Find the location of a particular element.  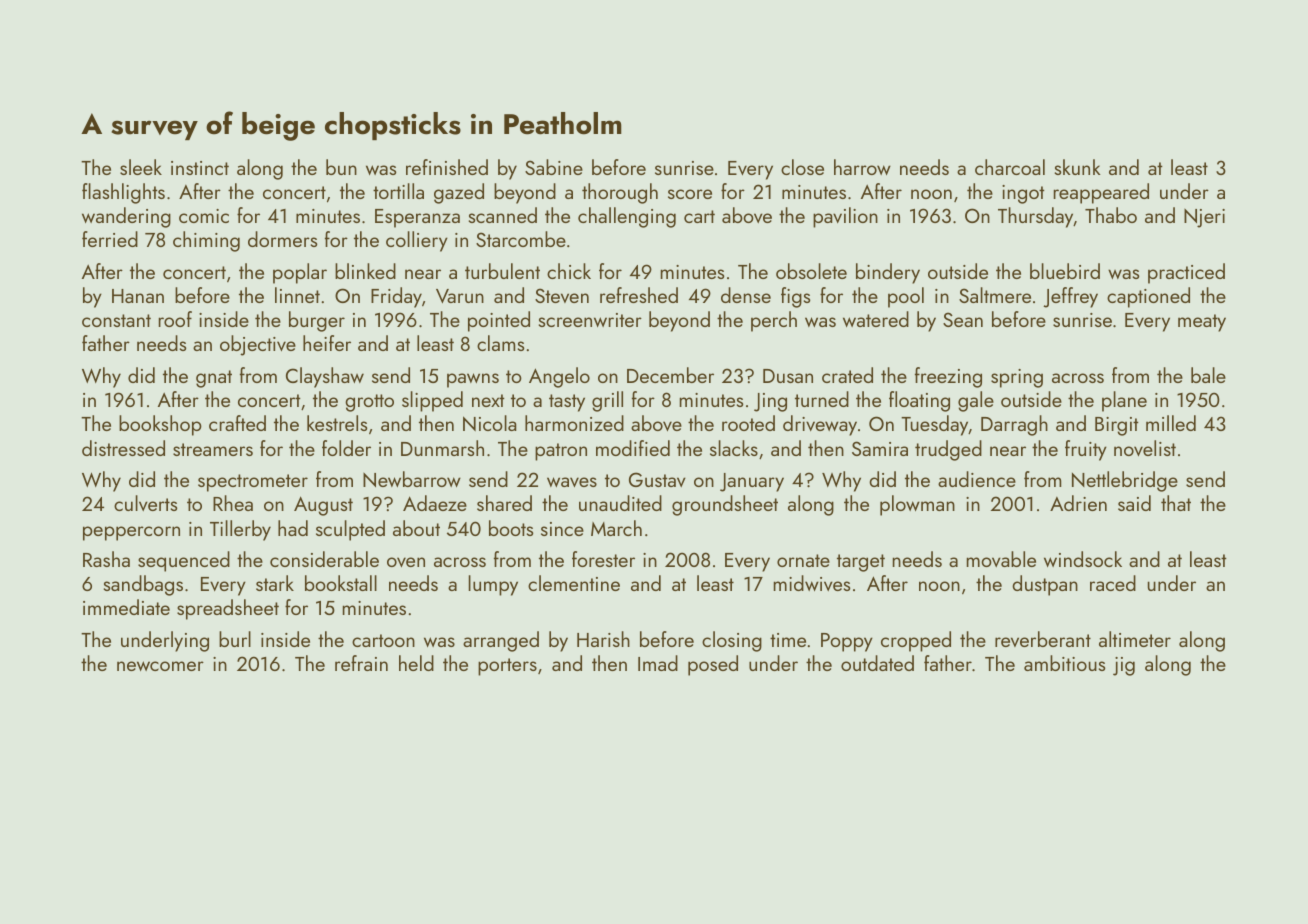

considerable is located at coordinates (324, 559).
